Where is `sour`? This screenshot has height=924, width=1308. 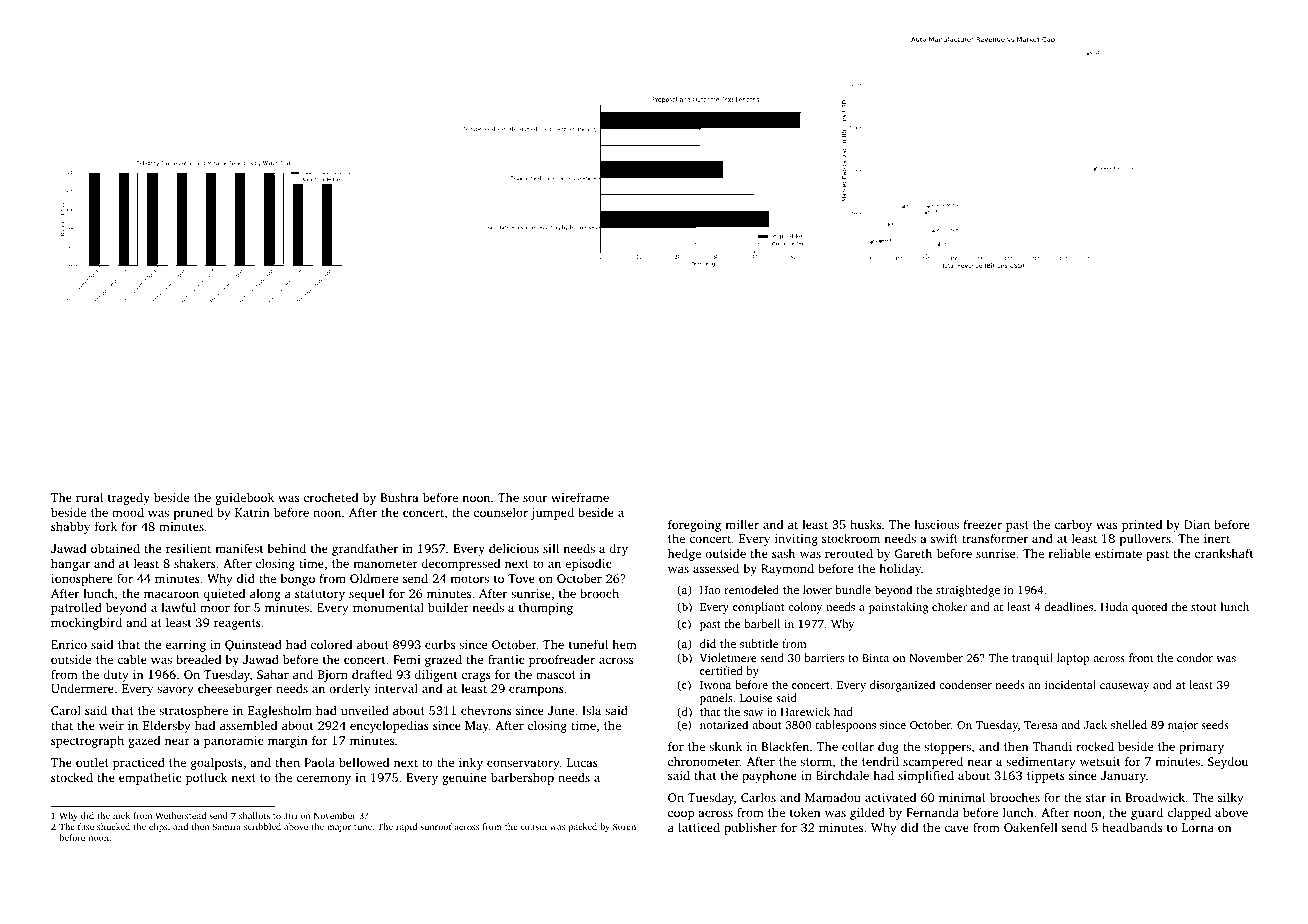
sour is located at coordinates (535, 498).
